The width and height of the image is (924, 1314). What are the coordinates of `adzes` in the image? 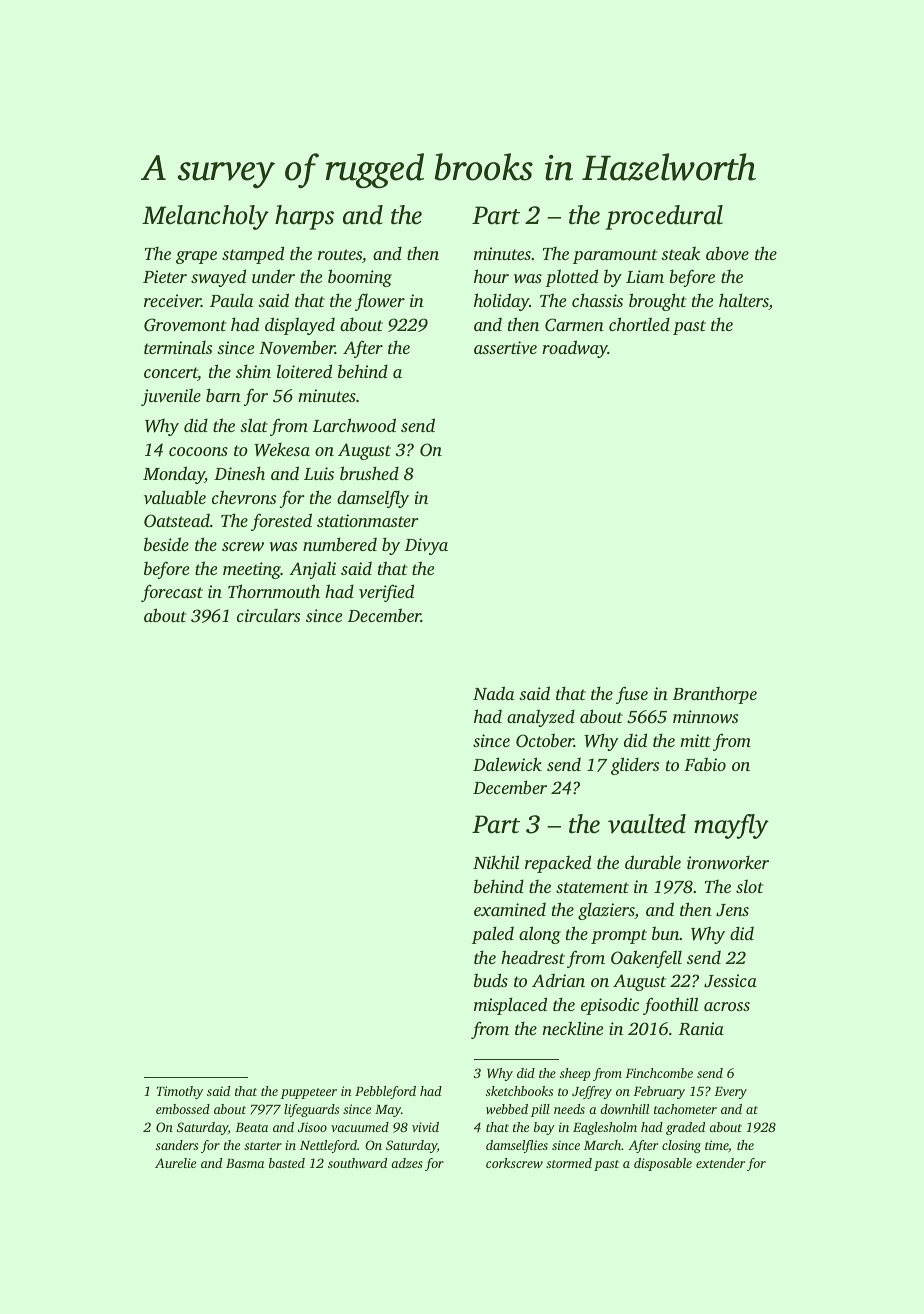 It's located at (407, 1163).
